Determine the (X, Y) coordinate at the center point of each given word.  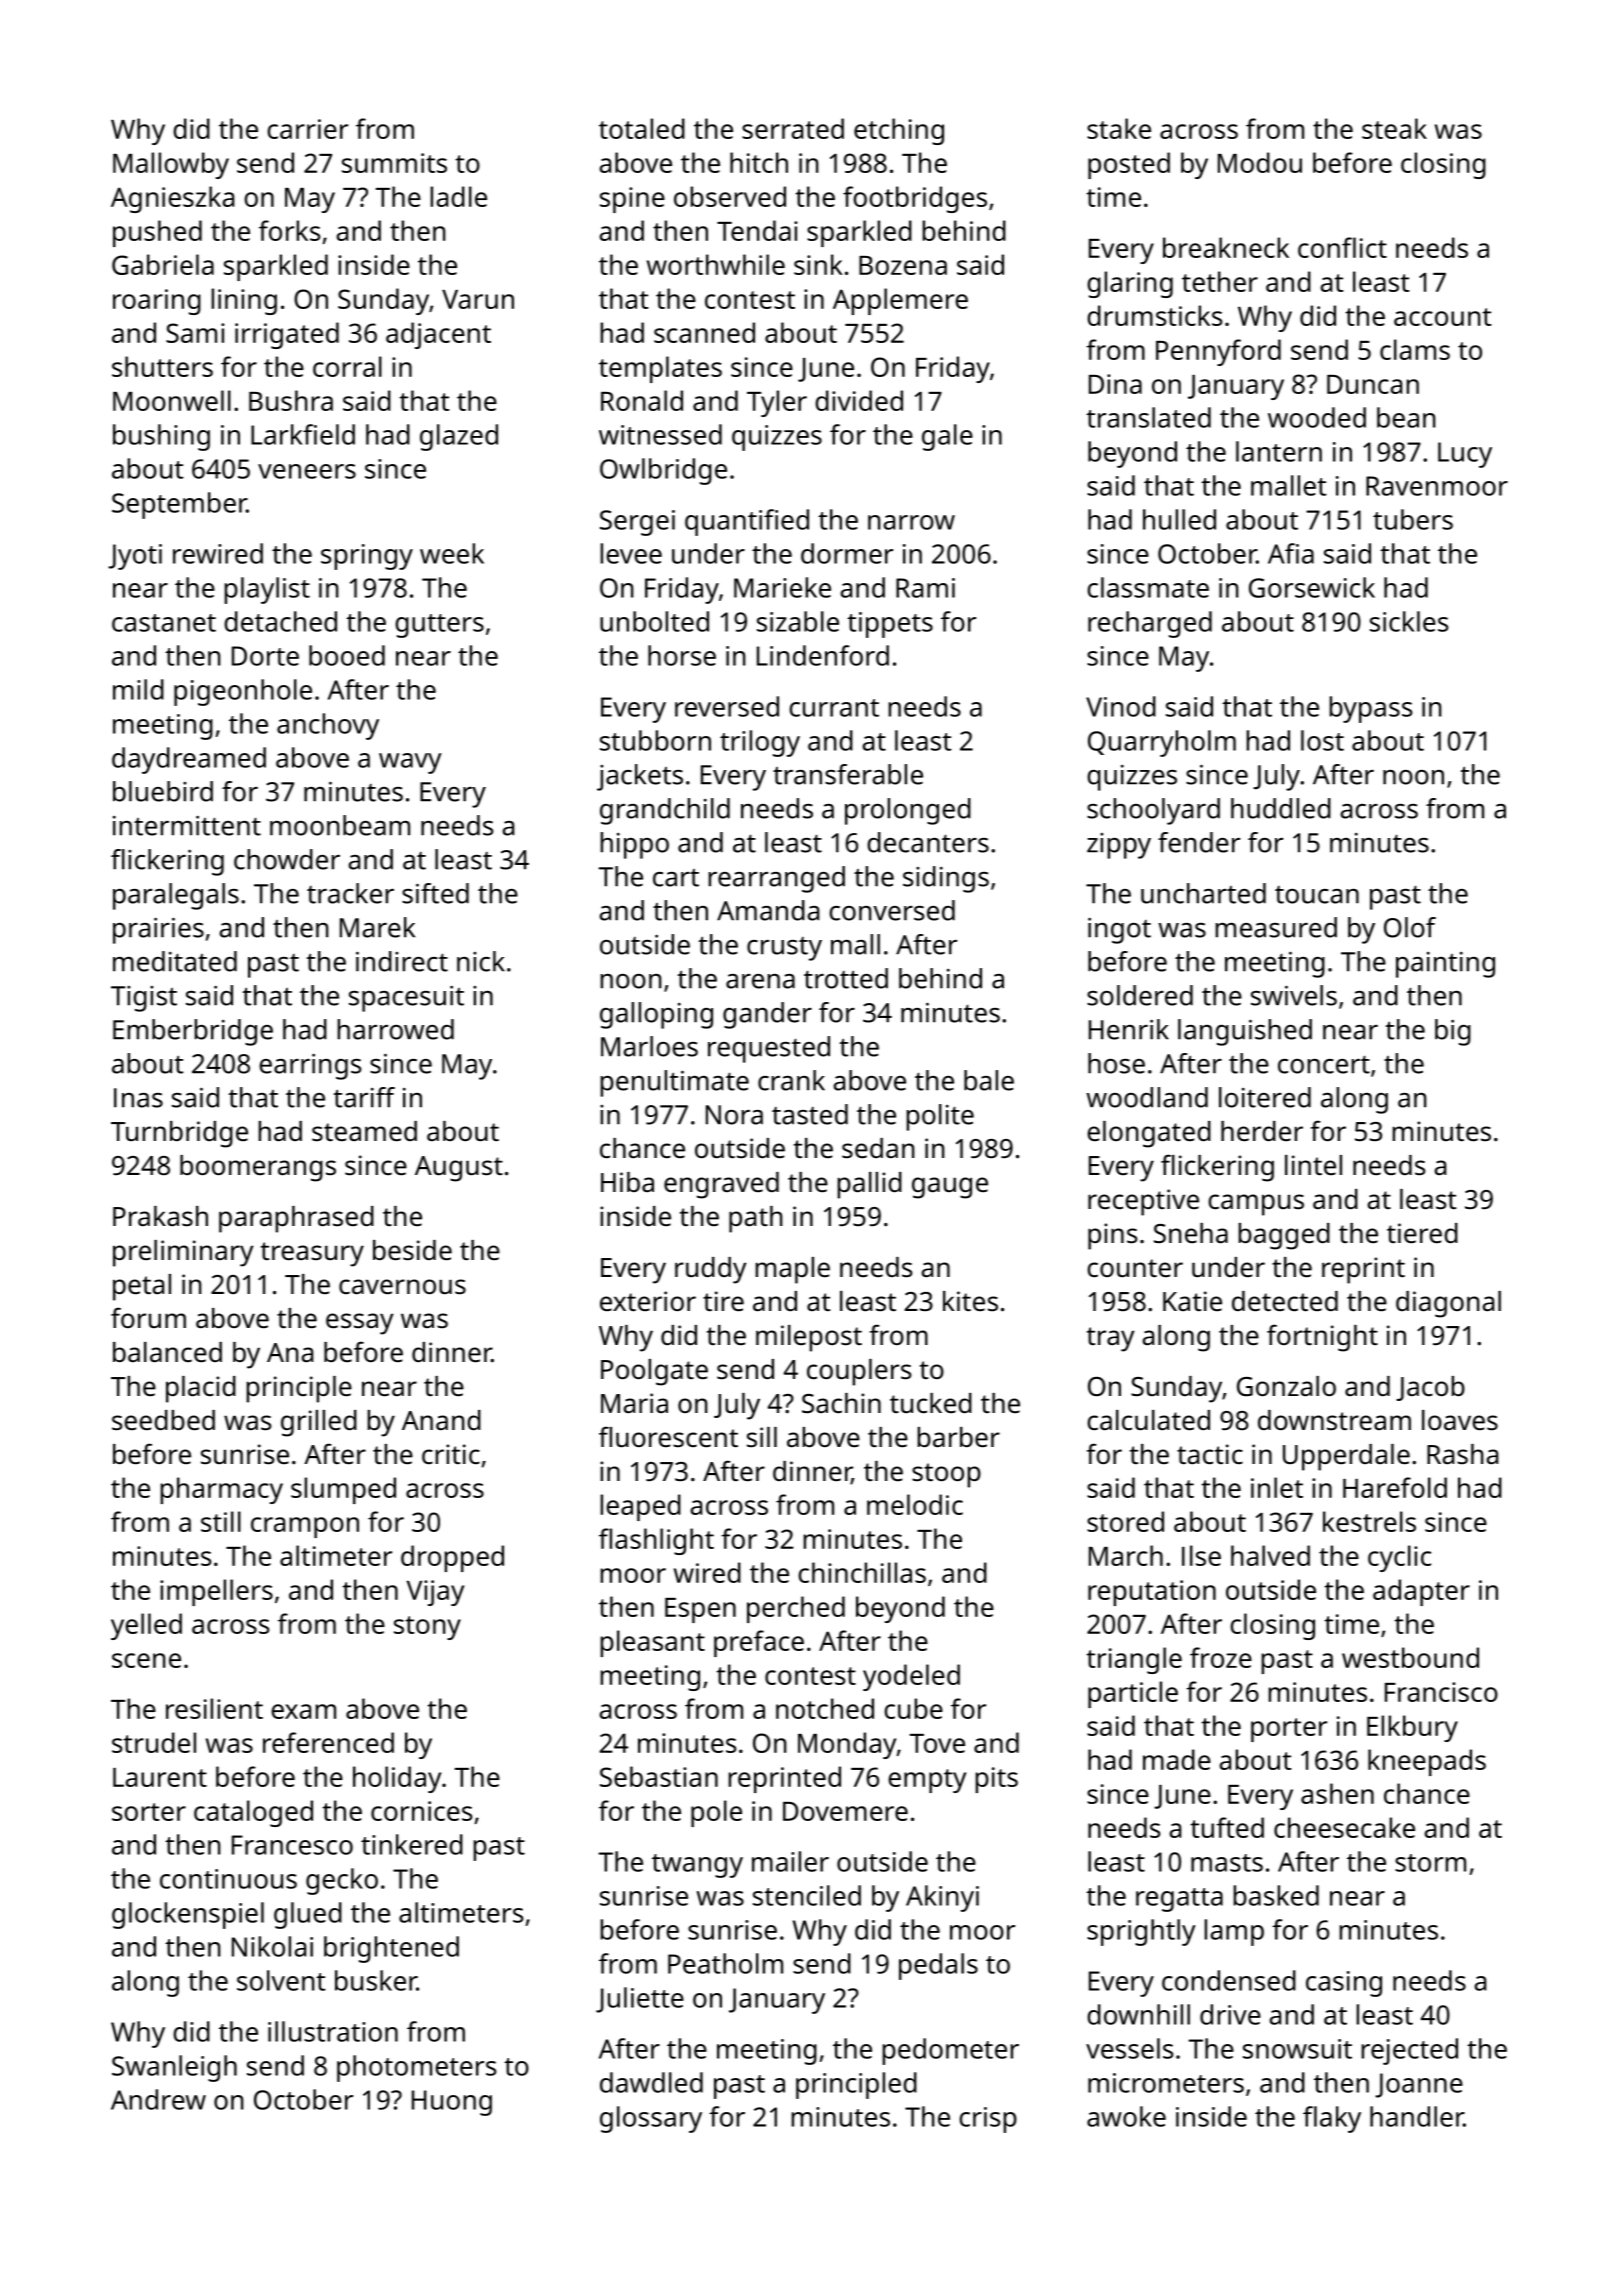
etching (899, 131)
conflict (1342, 247)
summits (394, 163)
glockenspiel (188, 1915)
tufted (1227, 1827)
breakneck (1226, 247)
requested (769, 1049)
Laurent (160, 1777)
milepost (809, 1338)
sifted (435, 893)
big (1453, 1032)
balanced (167, 1352)
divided (859, 400)
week (452, 553)
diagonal (1448, 1304)
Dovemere (845, 1811)
